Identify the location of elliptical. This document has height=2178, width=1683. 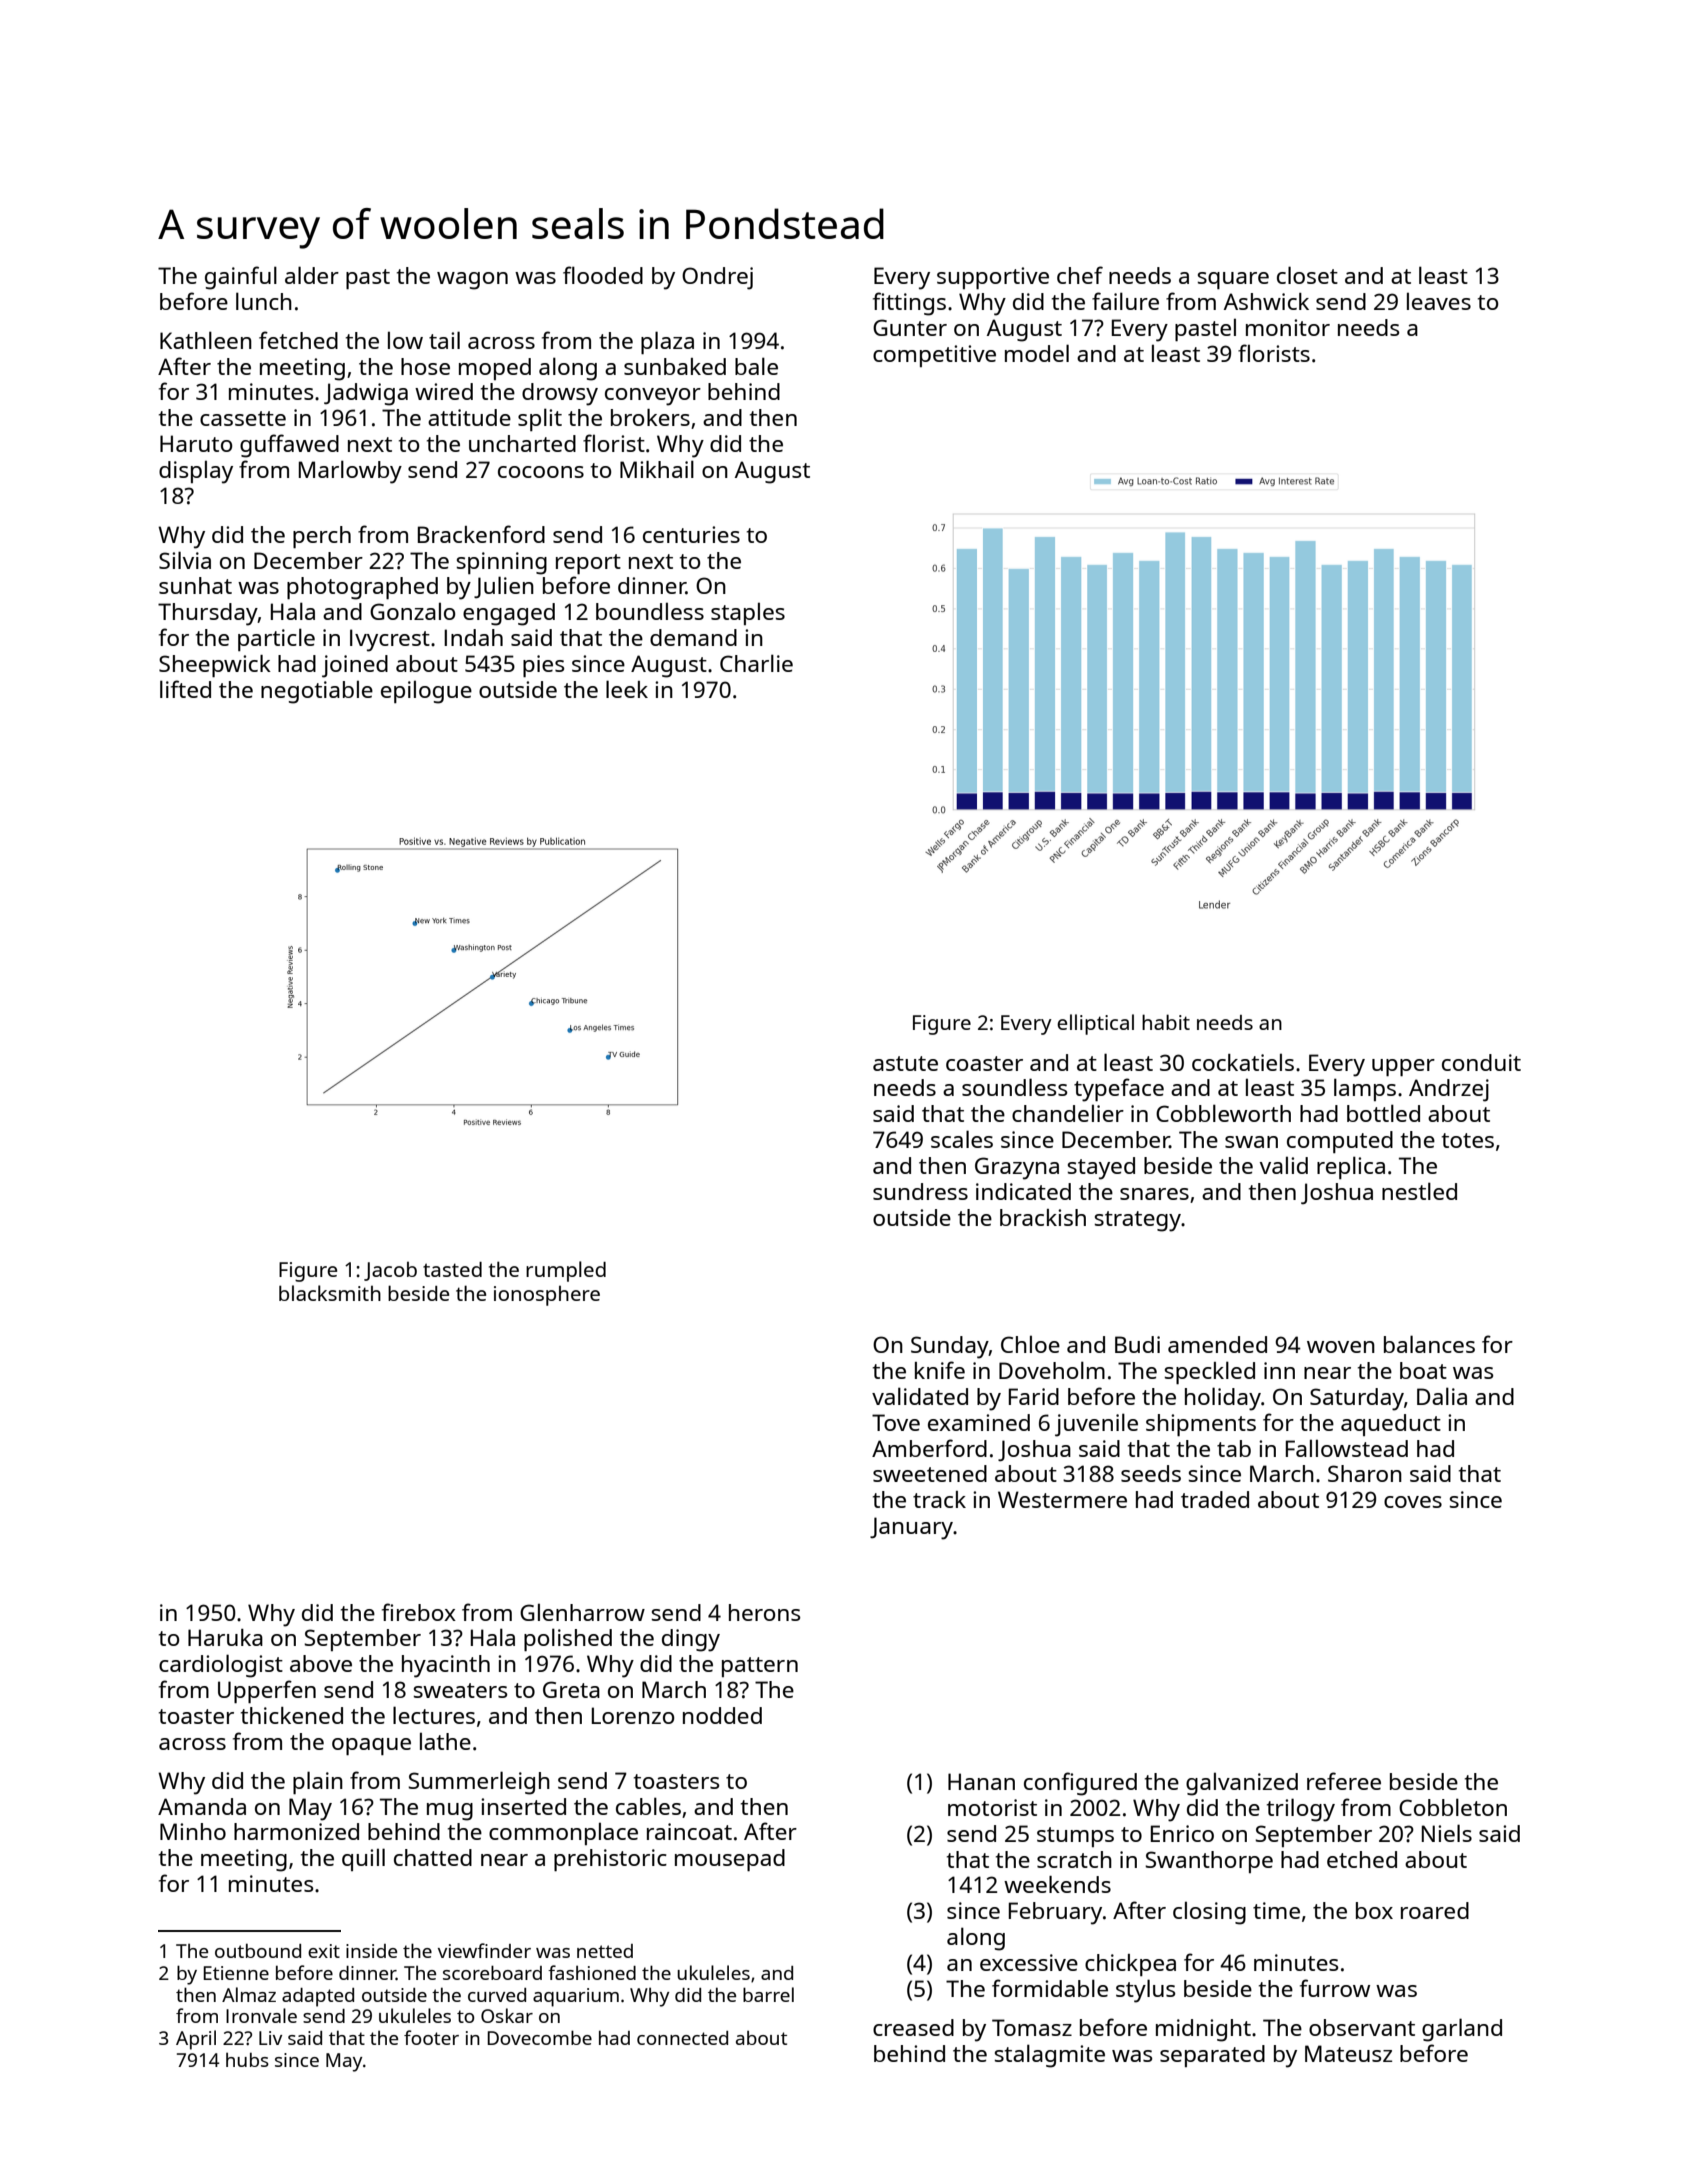
(1095, 1024).
